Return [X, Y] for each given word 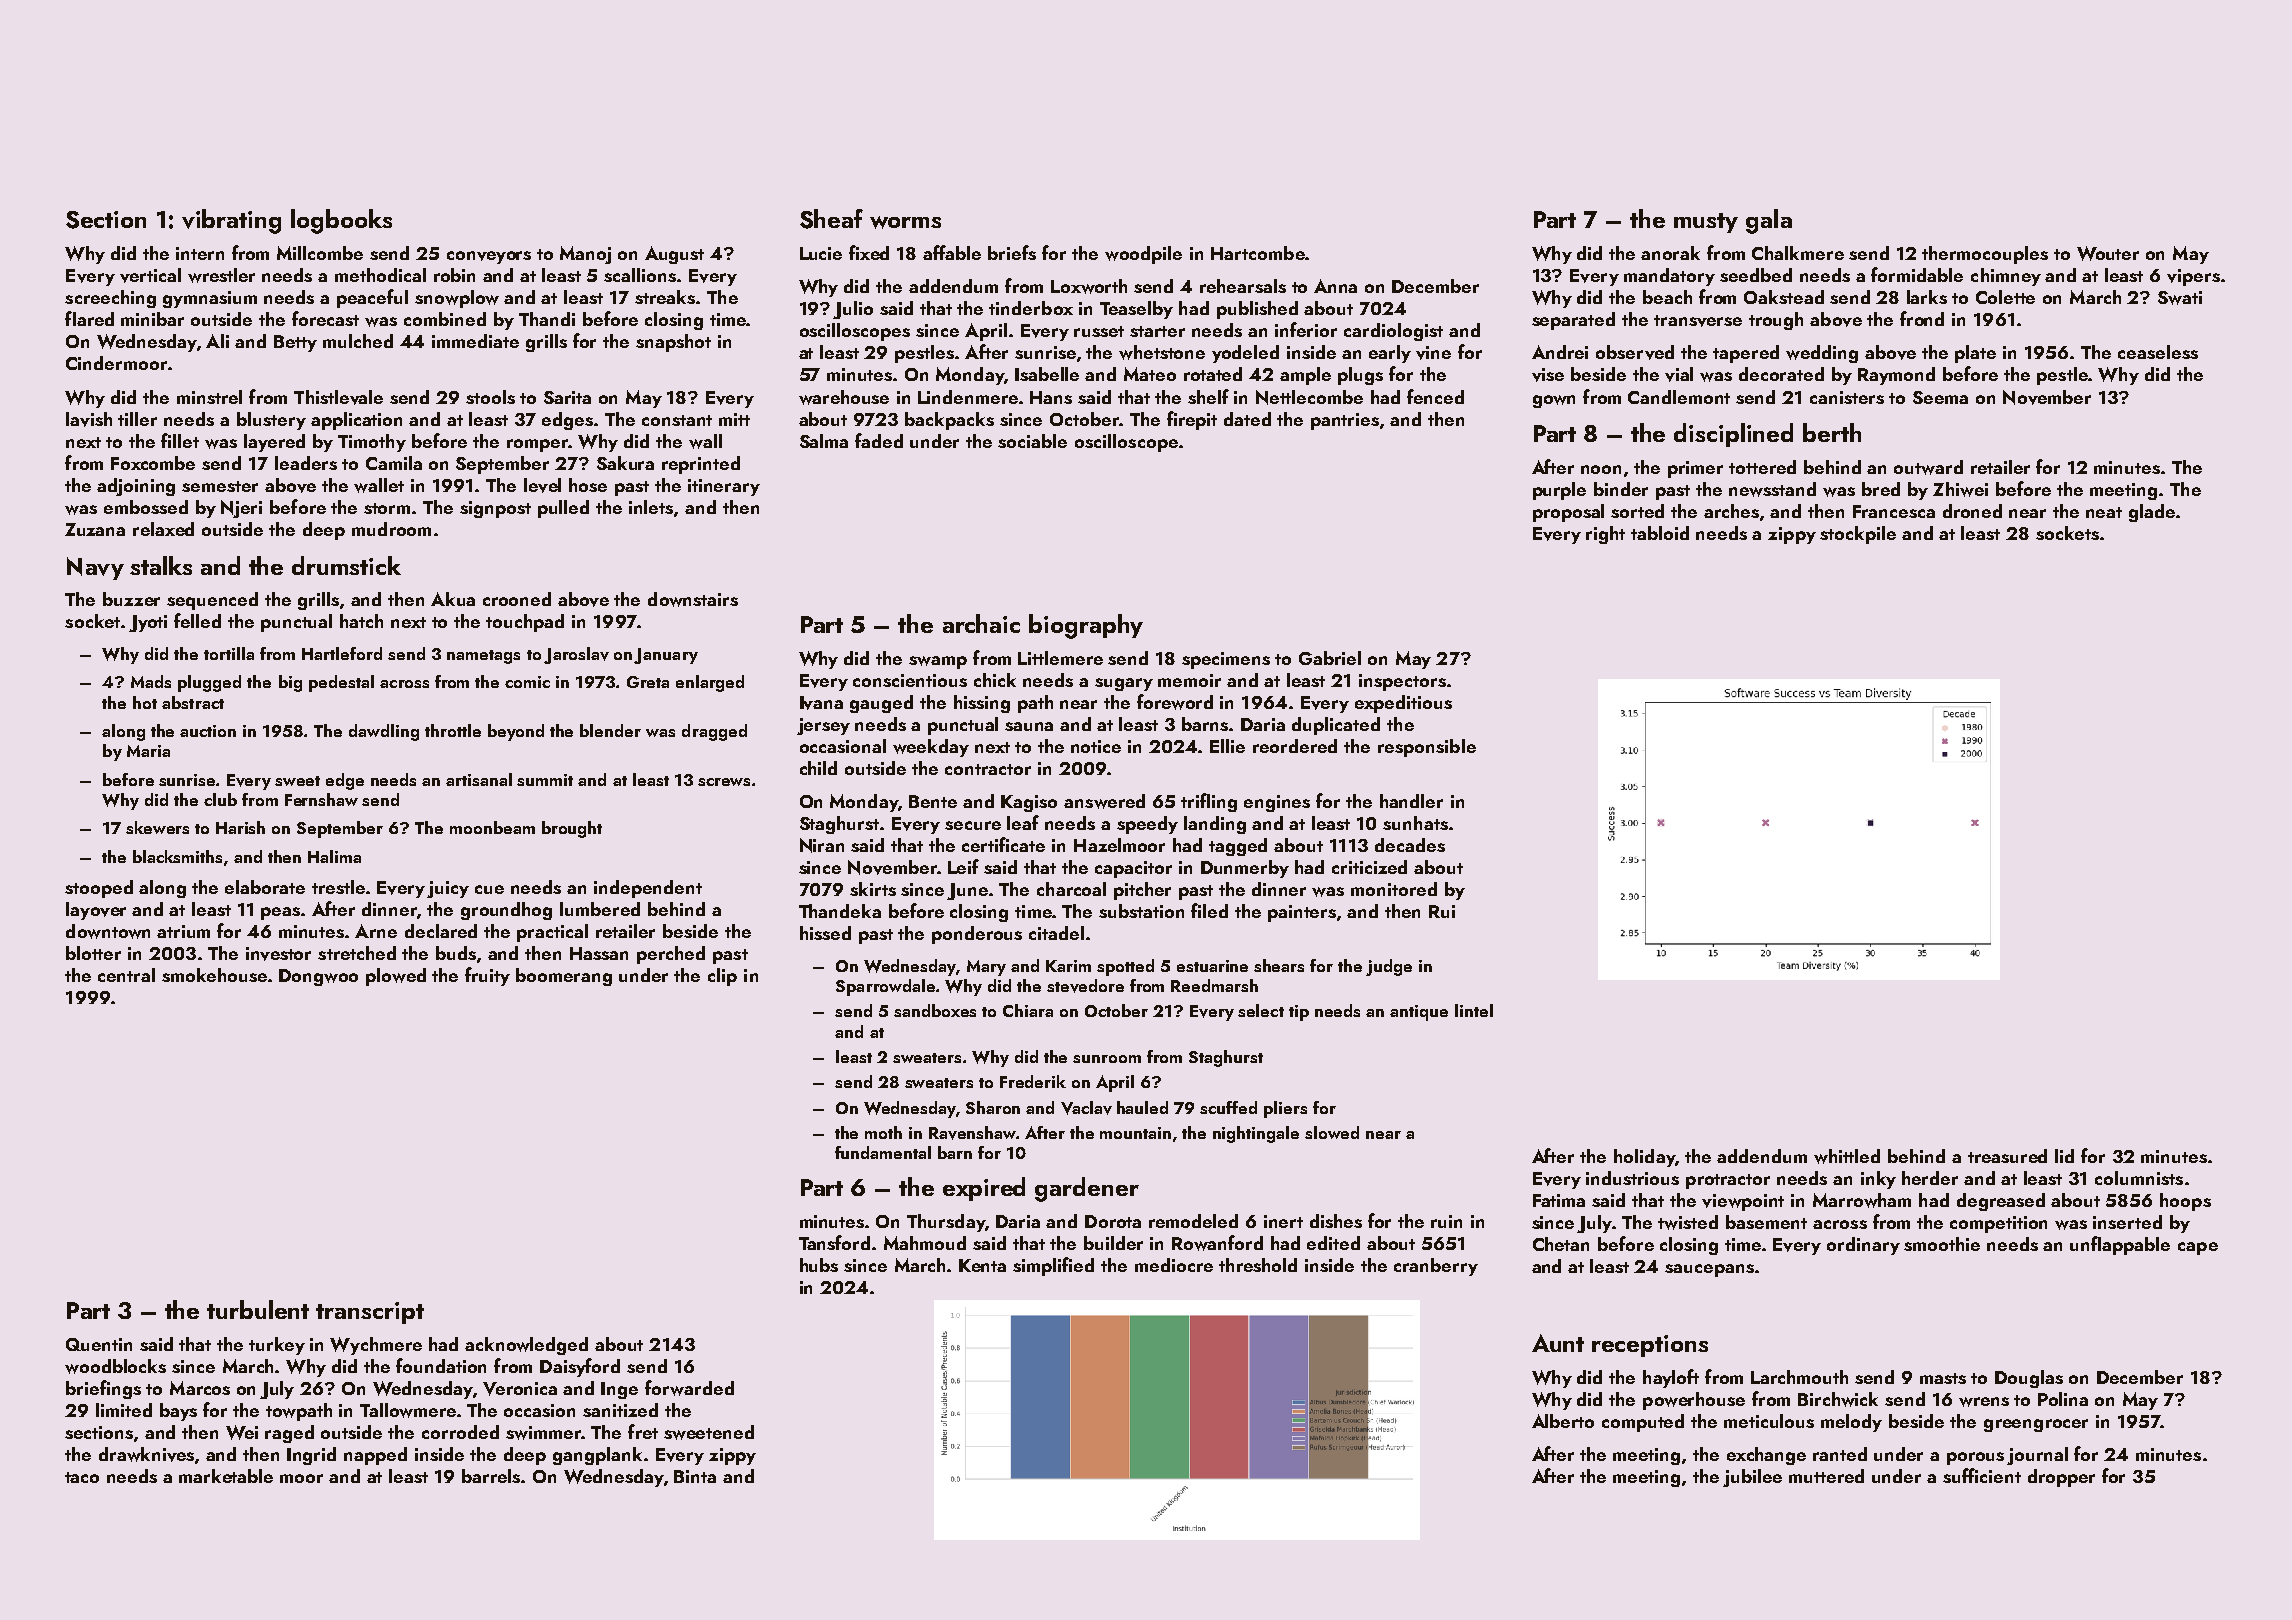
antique [1419, 1013]
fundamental [883, 1152]
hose [588, 485]
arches [1731, 511]
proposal [1568, 513]
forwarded [689, 1388]
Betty [295, 343]
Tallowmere [408, 1410]
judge [1389, 967]
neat [2104, 512]
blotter [93, 953]
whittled [1847, 1156]
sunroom [1107, 1059]
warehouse [844, 397]
